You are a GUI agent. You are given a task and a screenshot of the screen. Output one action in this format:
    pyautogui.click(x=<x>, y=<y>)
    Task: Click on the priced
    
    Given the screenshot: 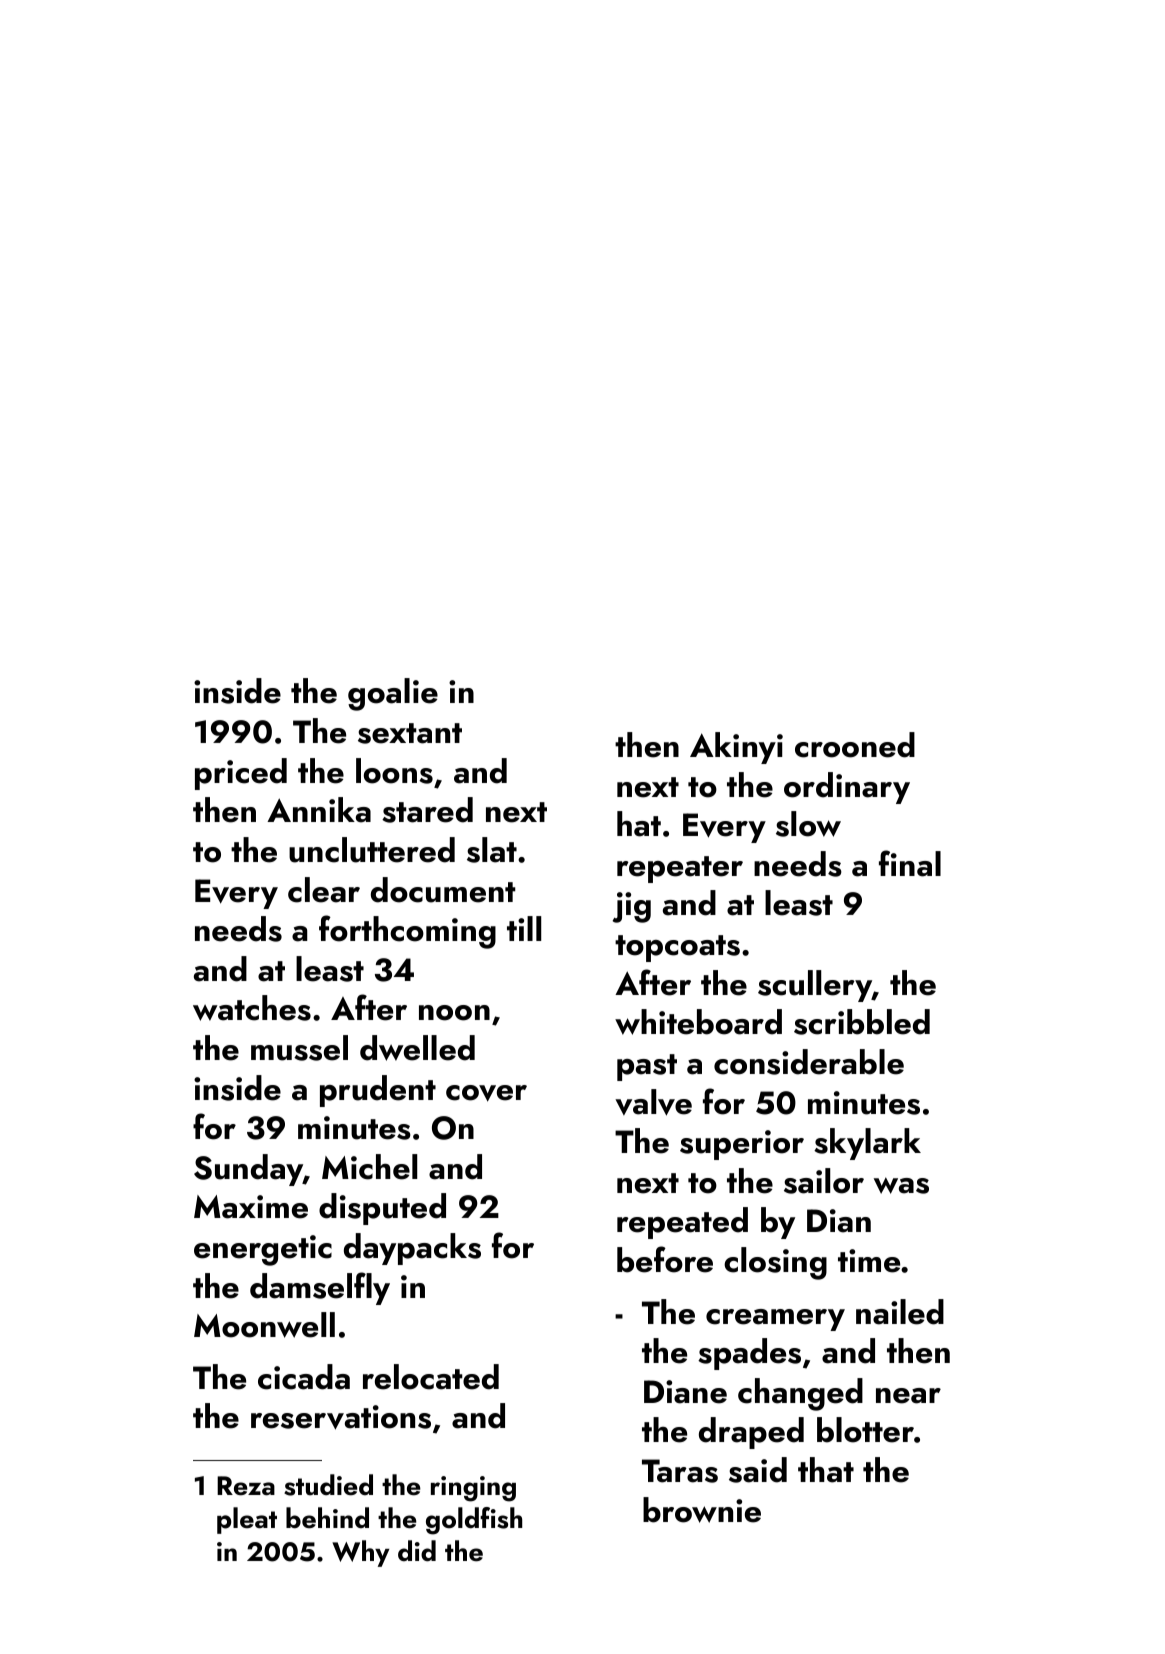 What is the action you would take?
    pyautogui.click(x=241, y=774)
